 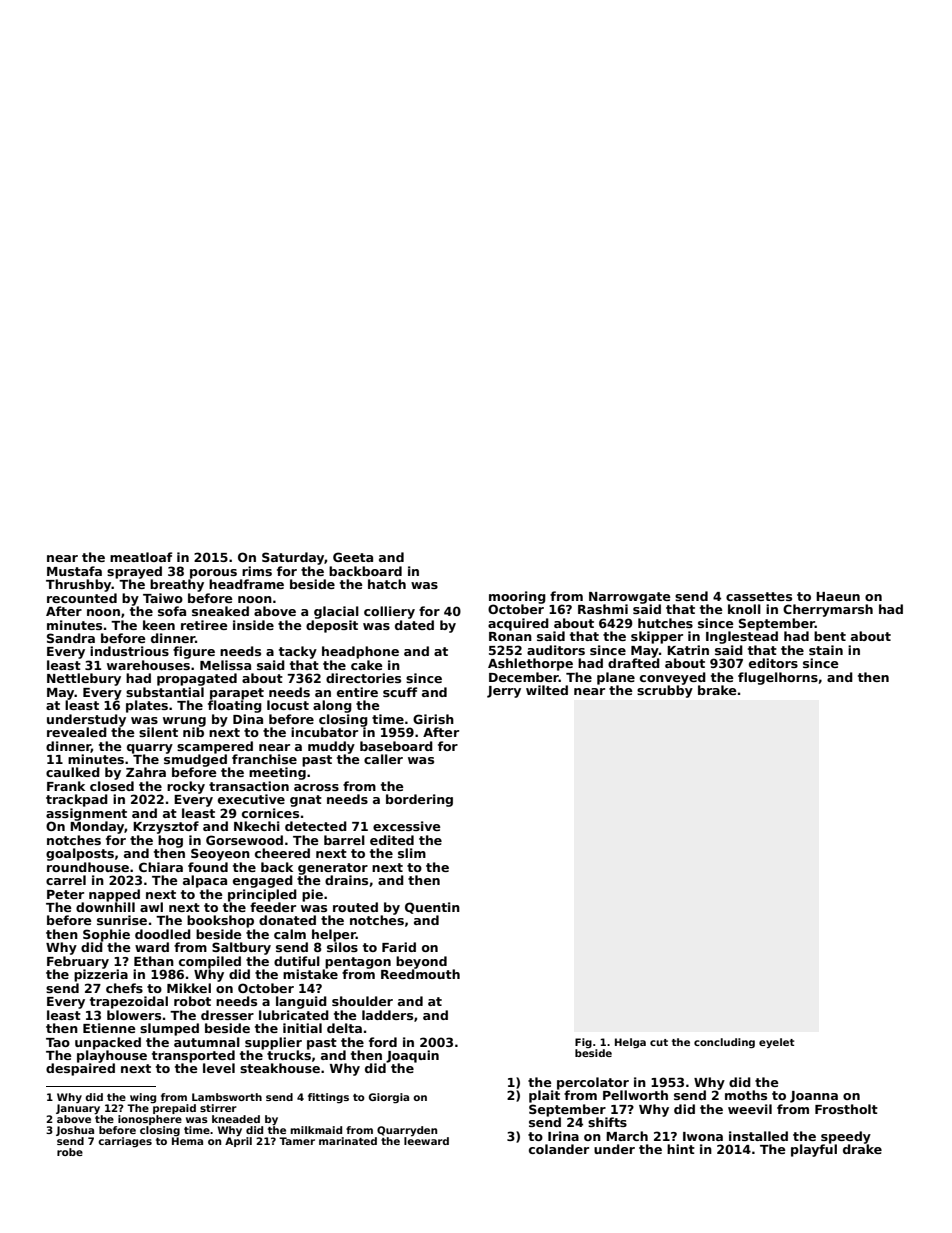 I want to click on mooring, so click(x=517, y=597).
